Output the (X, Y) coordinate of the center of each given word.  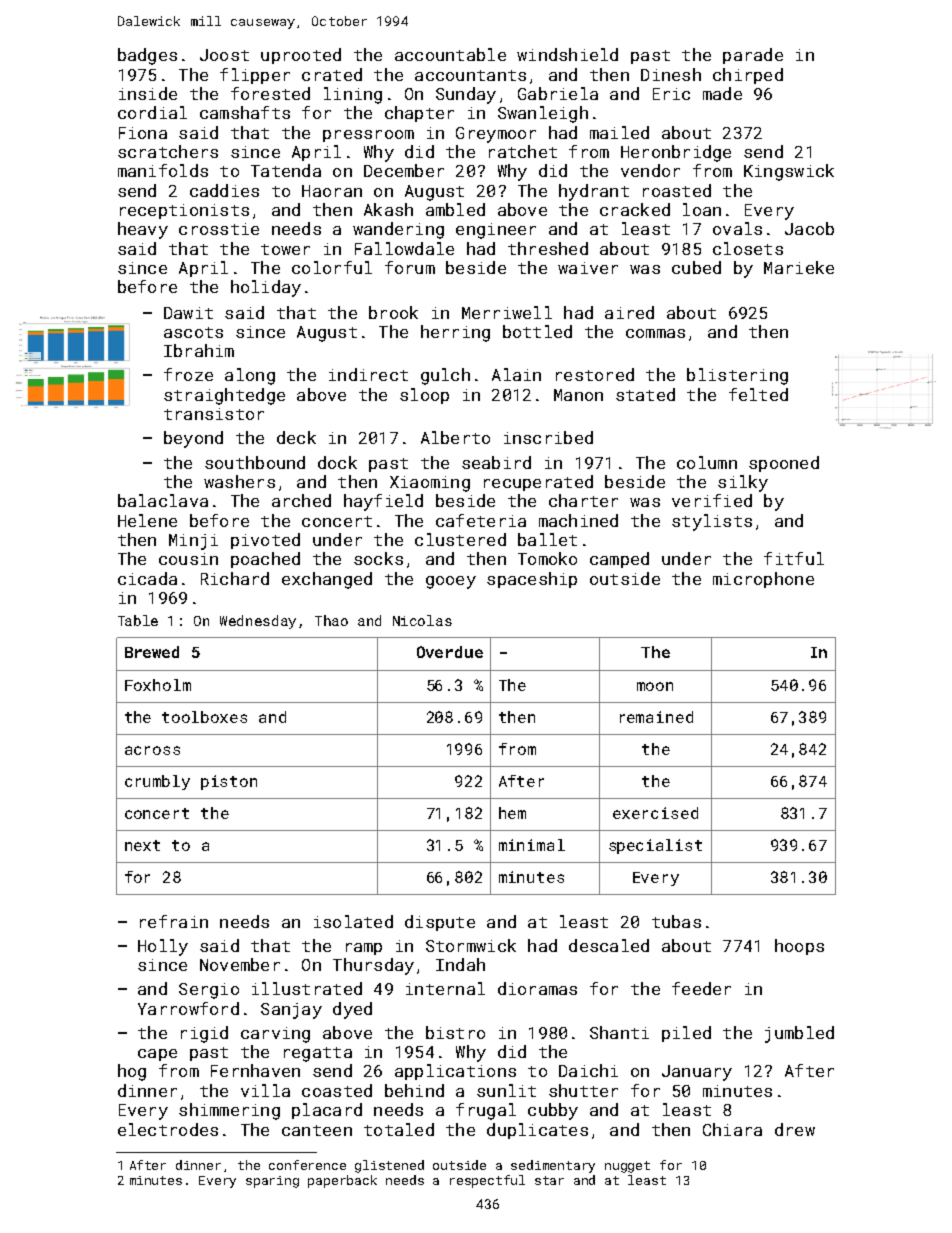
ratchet (523, 151)
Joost (224, 55)
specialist (655, 846)
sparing (272, 1182)
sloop (424, 396)
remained (656, 717)
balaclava (163, 500)
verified (712, 500)
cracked (635, 209)
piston (229, 782)
